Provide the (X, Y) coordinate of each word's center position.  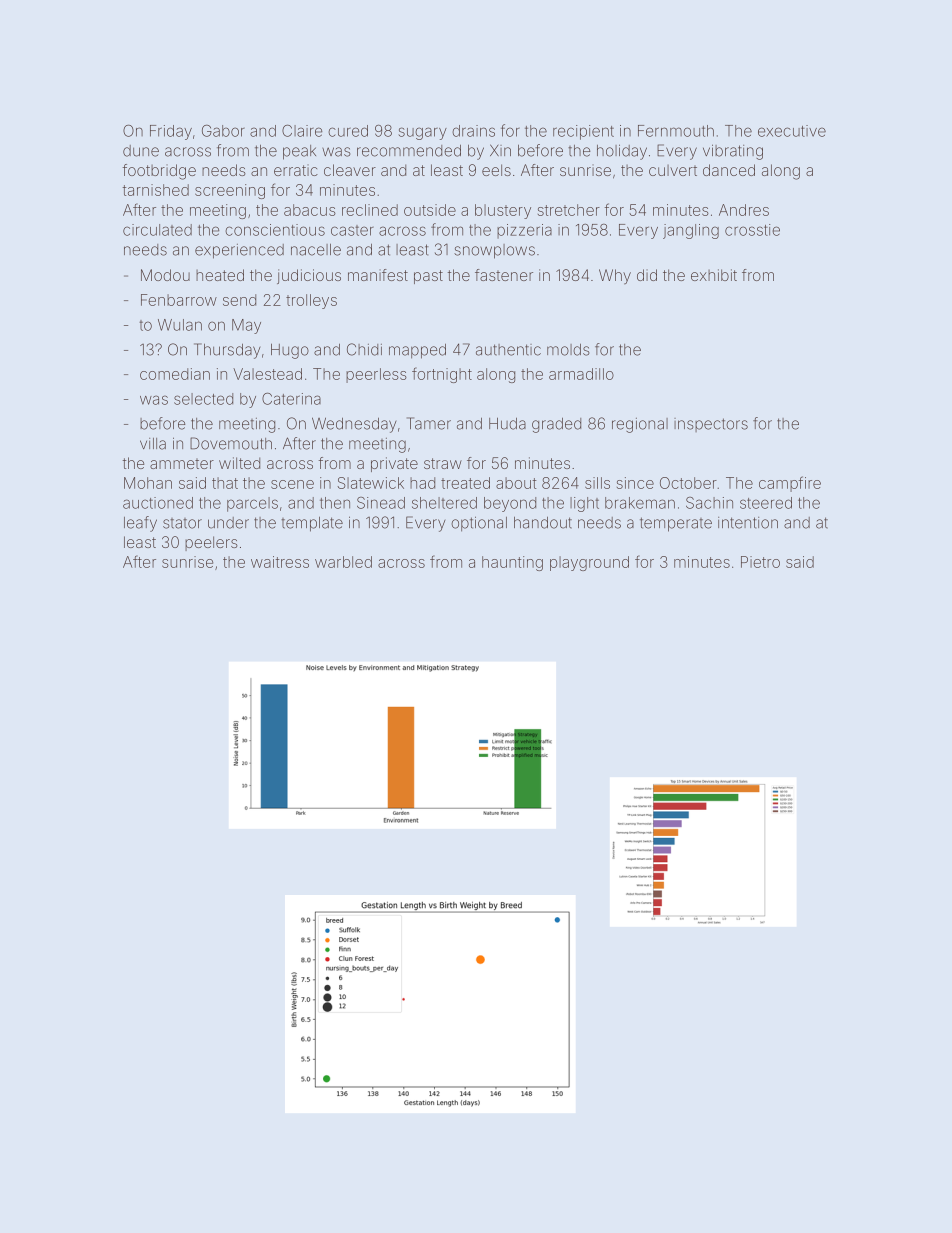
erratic (296, 170)
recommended (409, 150)
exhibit (714, 275)
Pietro (760, 562)
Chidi (364, 349)
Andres (744, 210)
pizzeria (524, 231)
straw (443, 463)
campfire (790, 484)
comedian (175, 374)
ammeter (182, 463)
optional (479, 524)
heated (220, 275)
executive (792, 131)
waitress (280, 562)
